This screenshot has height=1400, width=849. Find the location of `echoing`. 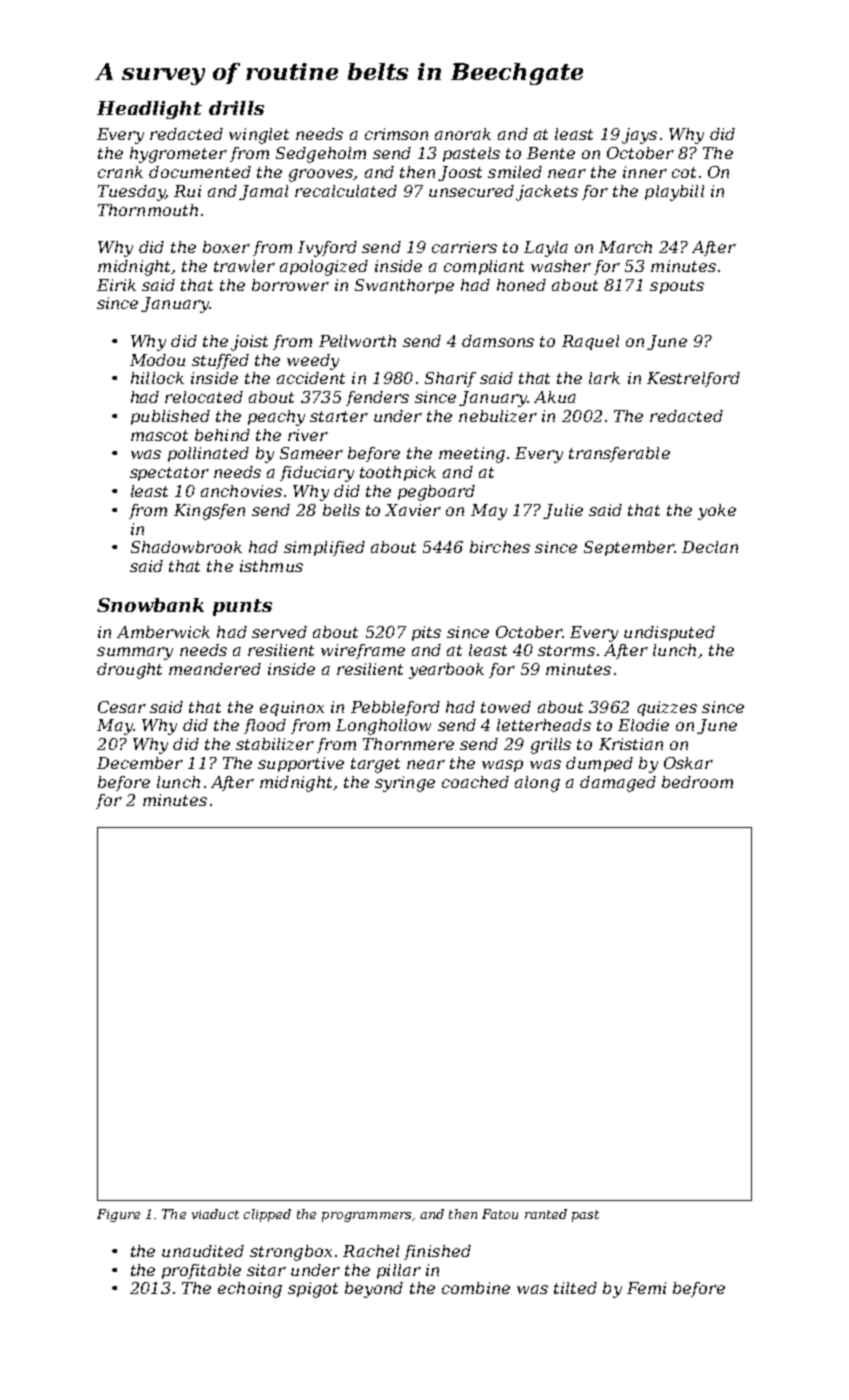

echoing is located at coordinates (250, 1290).
